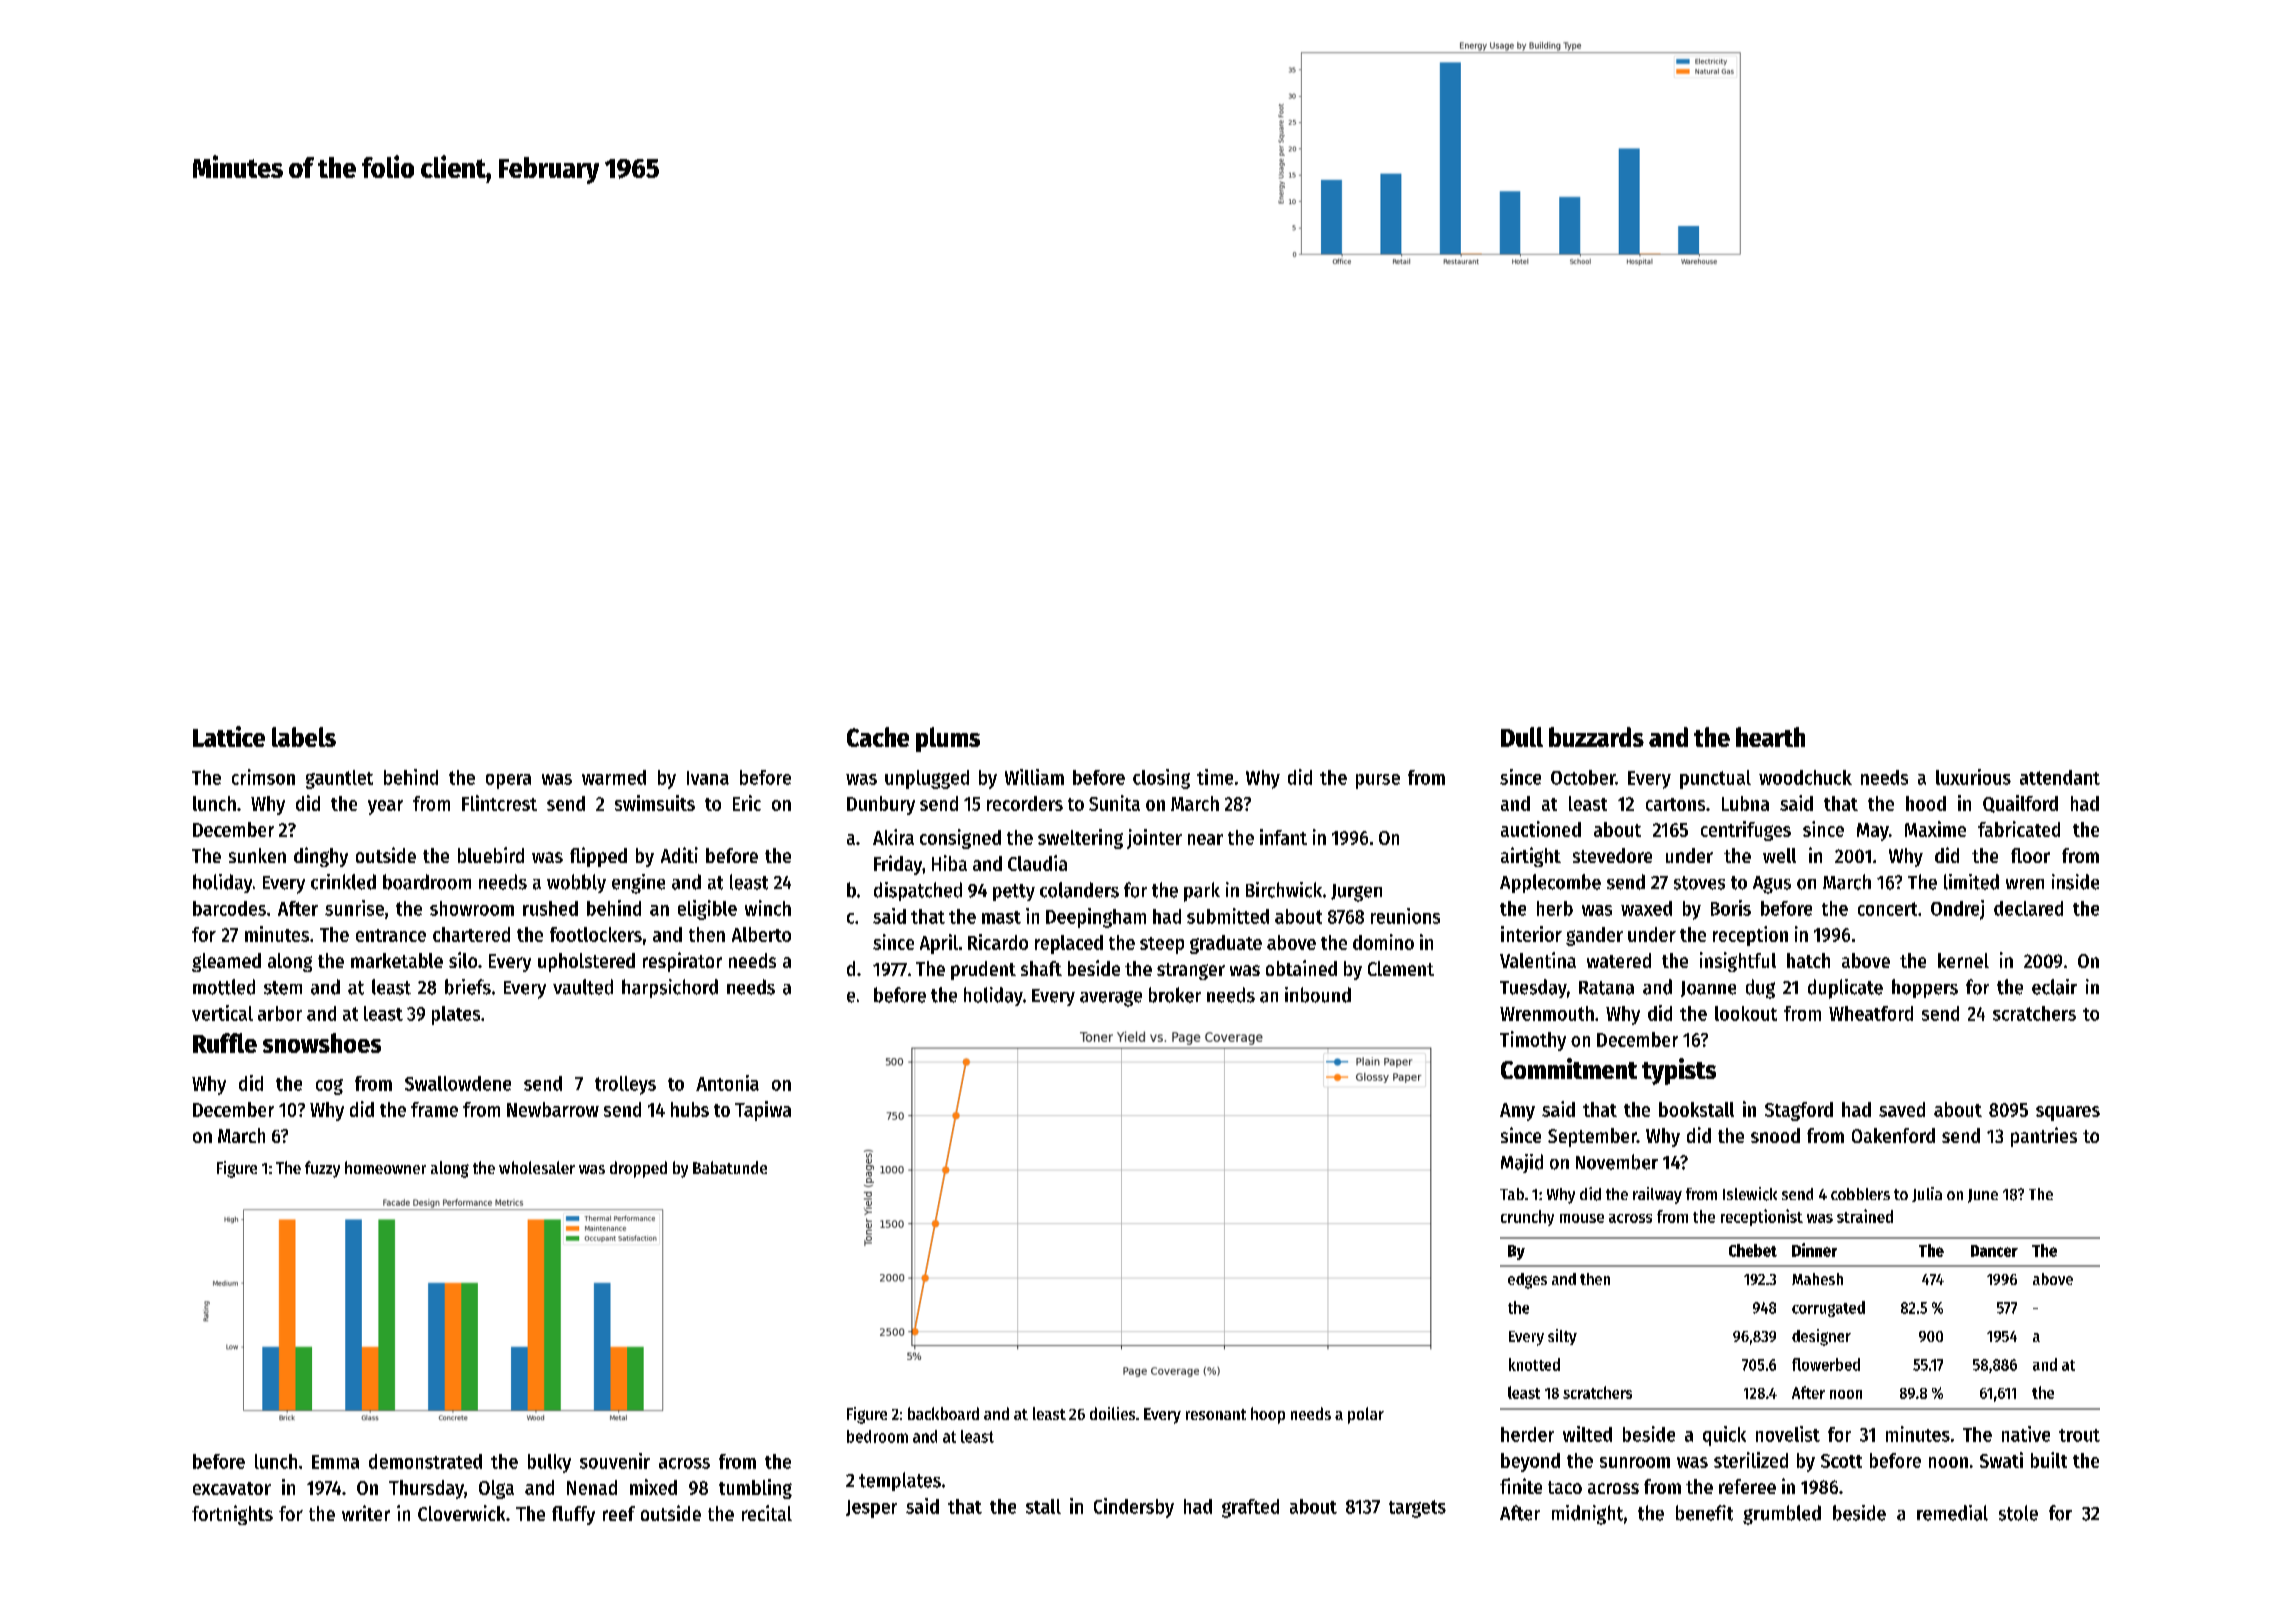 This document has width=2292, height=1620. I want to click on Tapiwa, so click(763, 1111).
